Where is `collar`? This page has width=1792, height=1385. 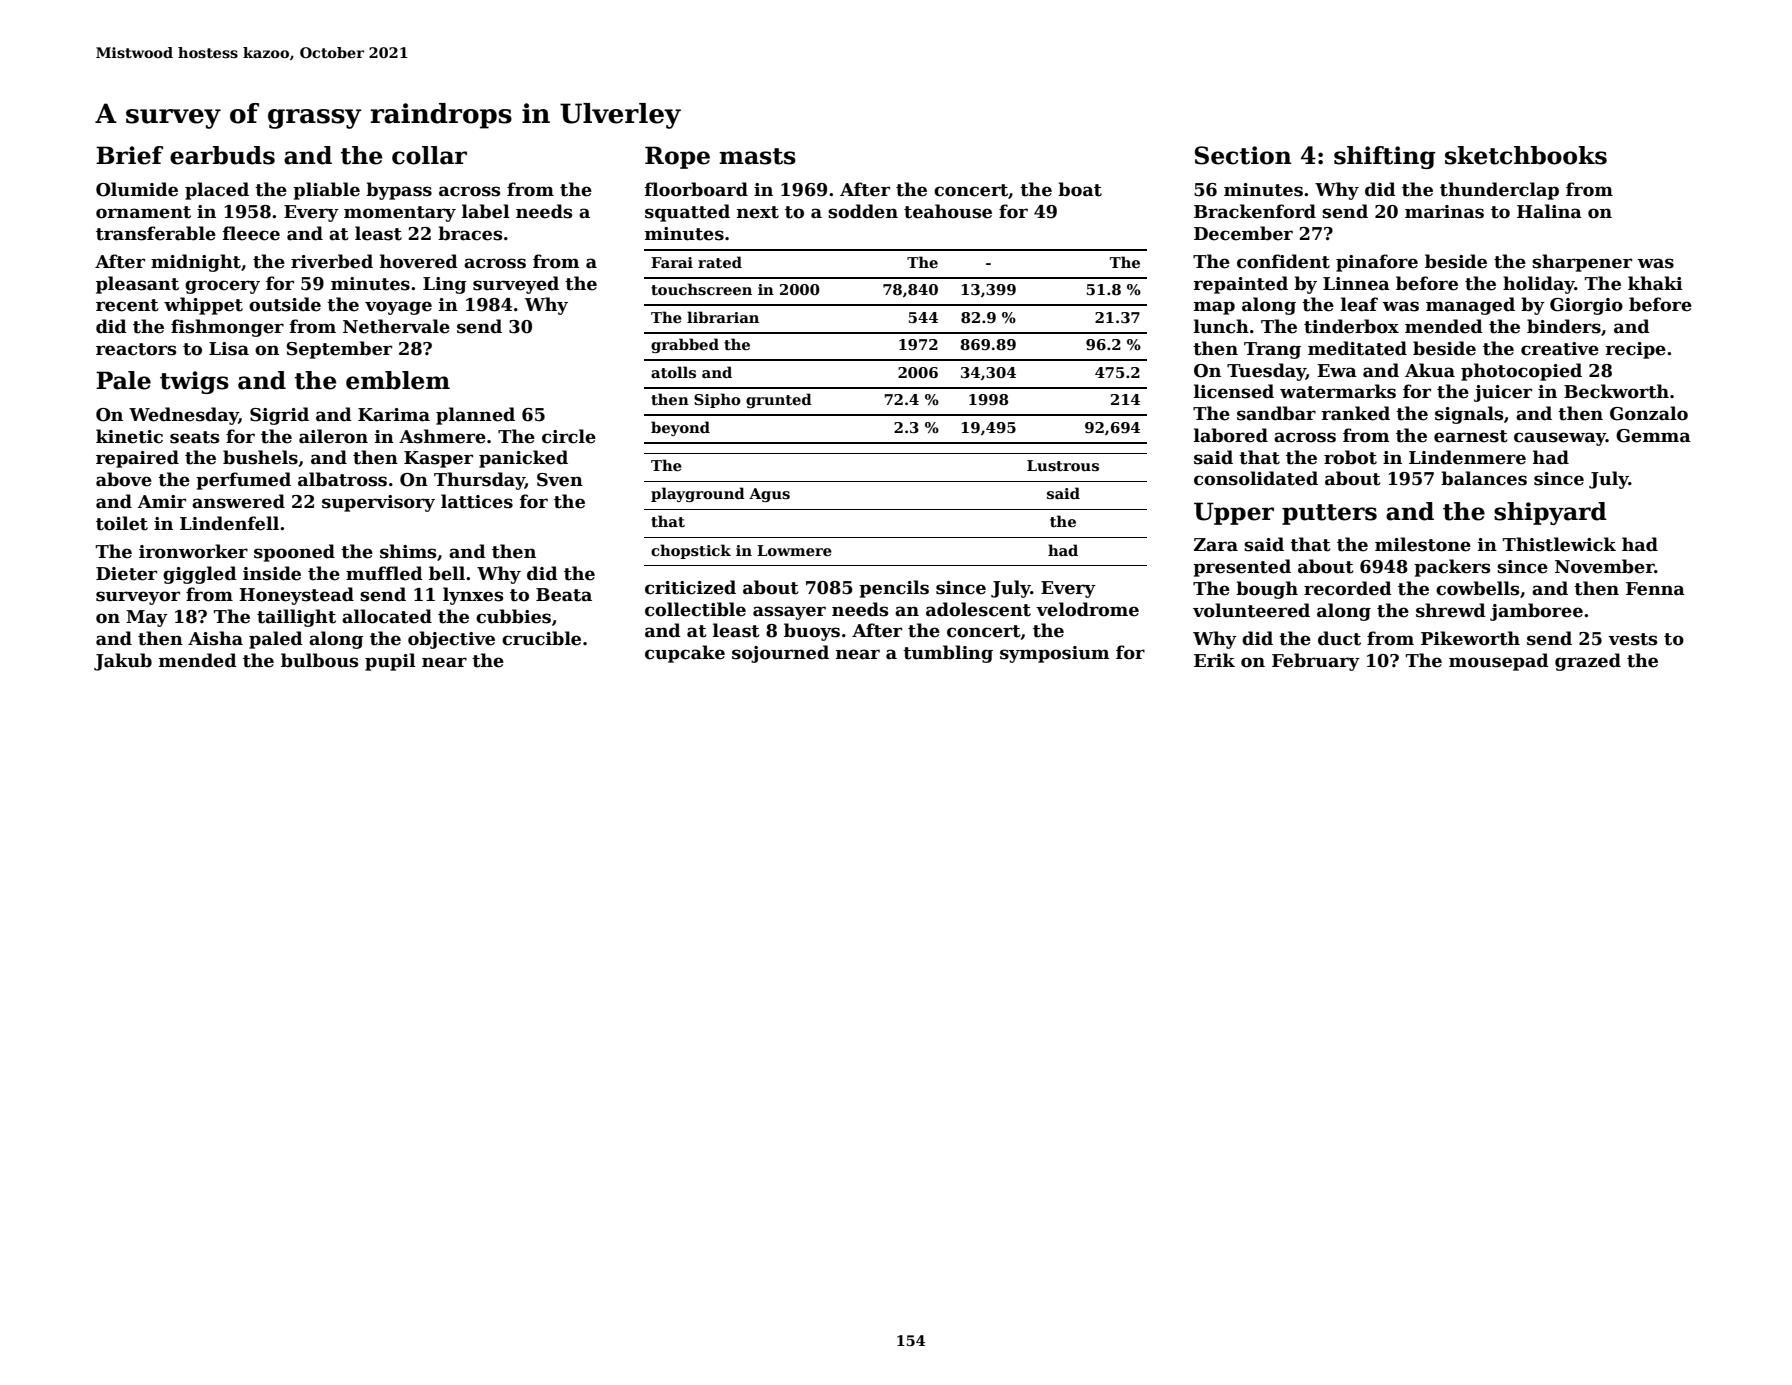 collar is located at coordinates (429, 155).
